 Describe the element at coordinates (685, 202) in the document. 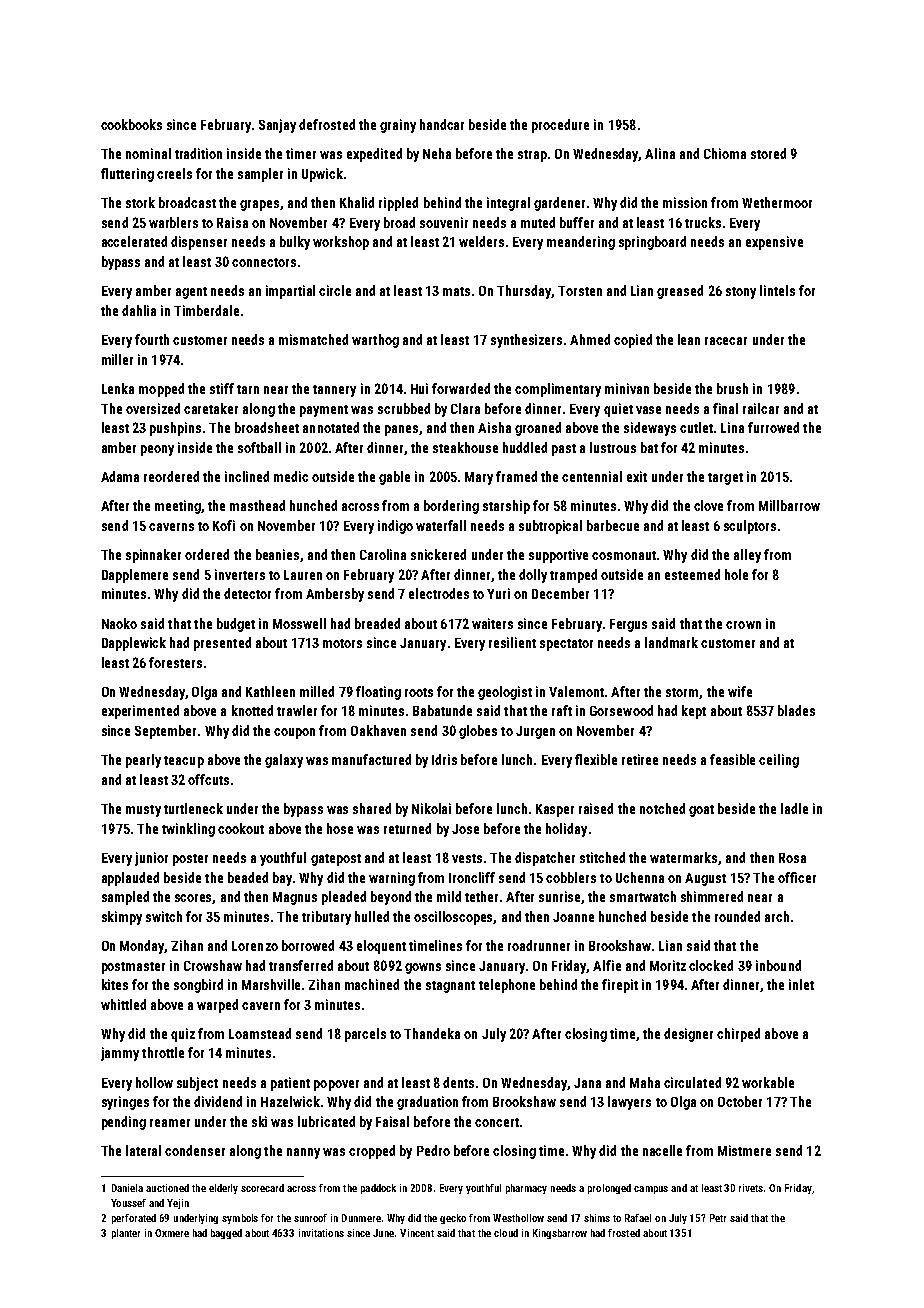

I see `mission` at that location.
